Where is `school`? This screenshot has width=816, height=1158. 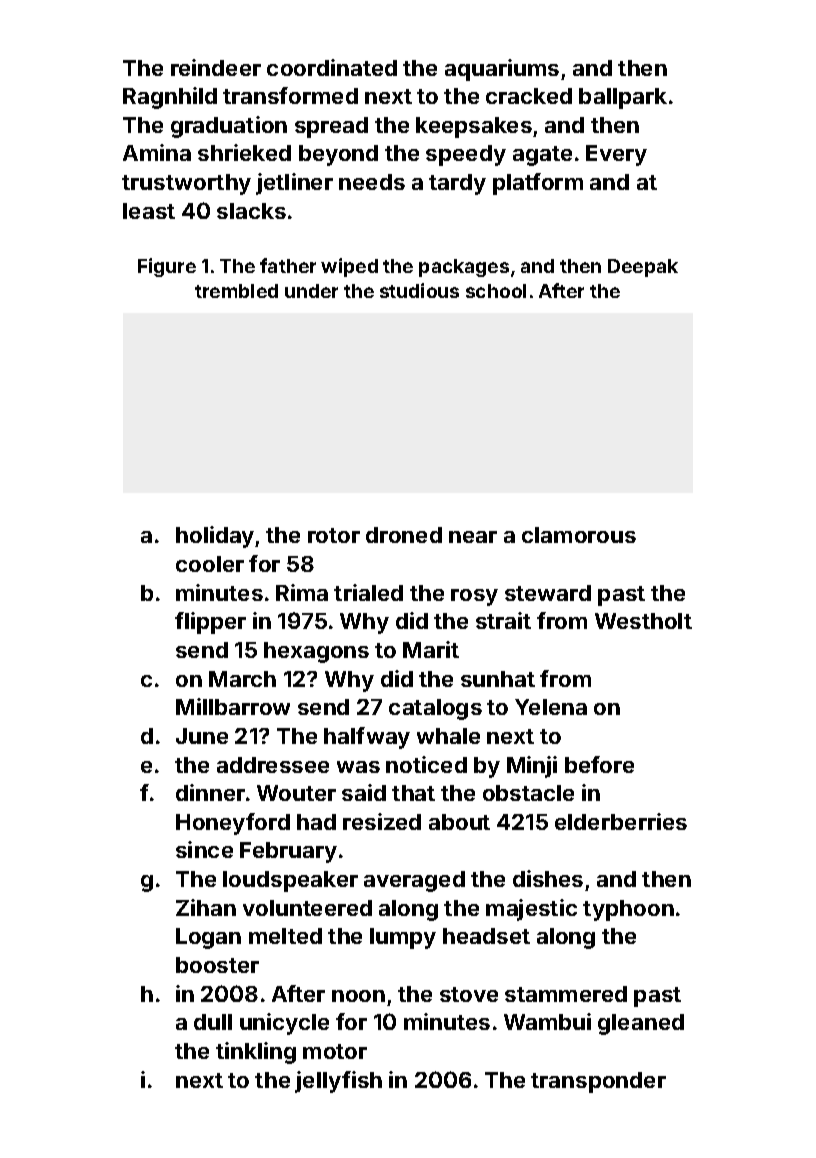
school is located at coordinates (496, 291).
